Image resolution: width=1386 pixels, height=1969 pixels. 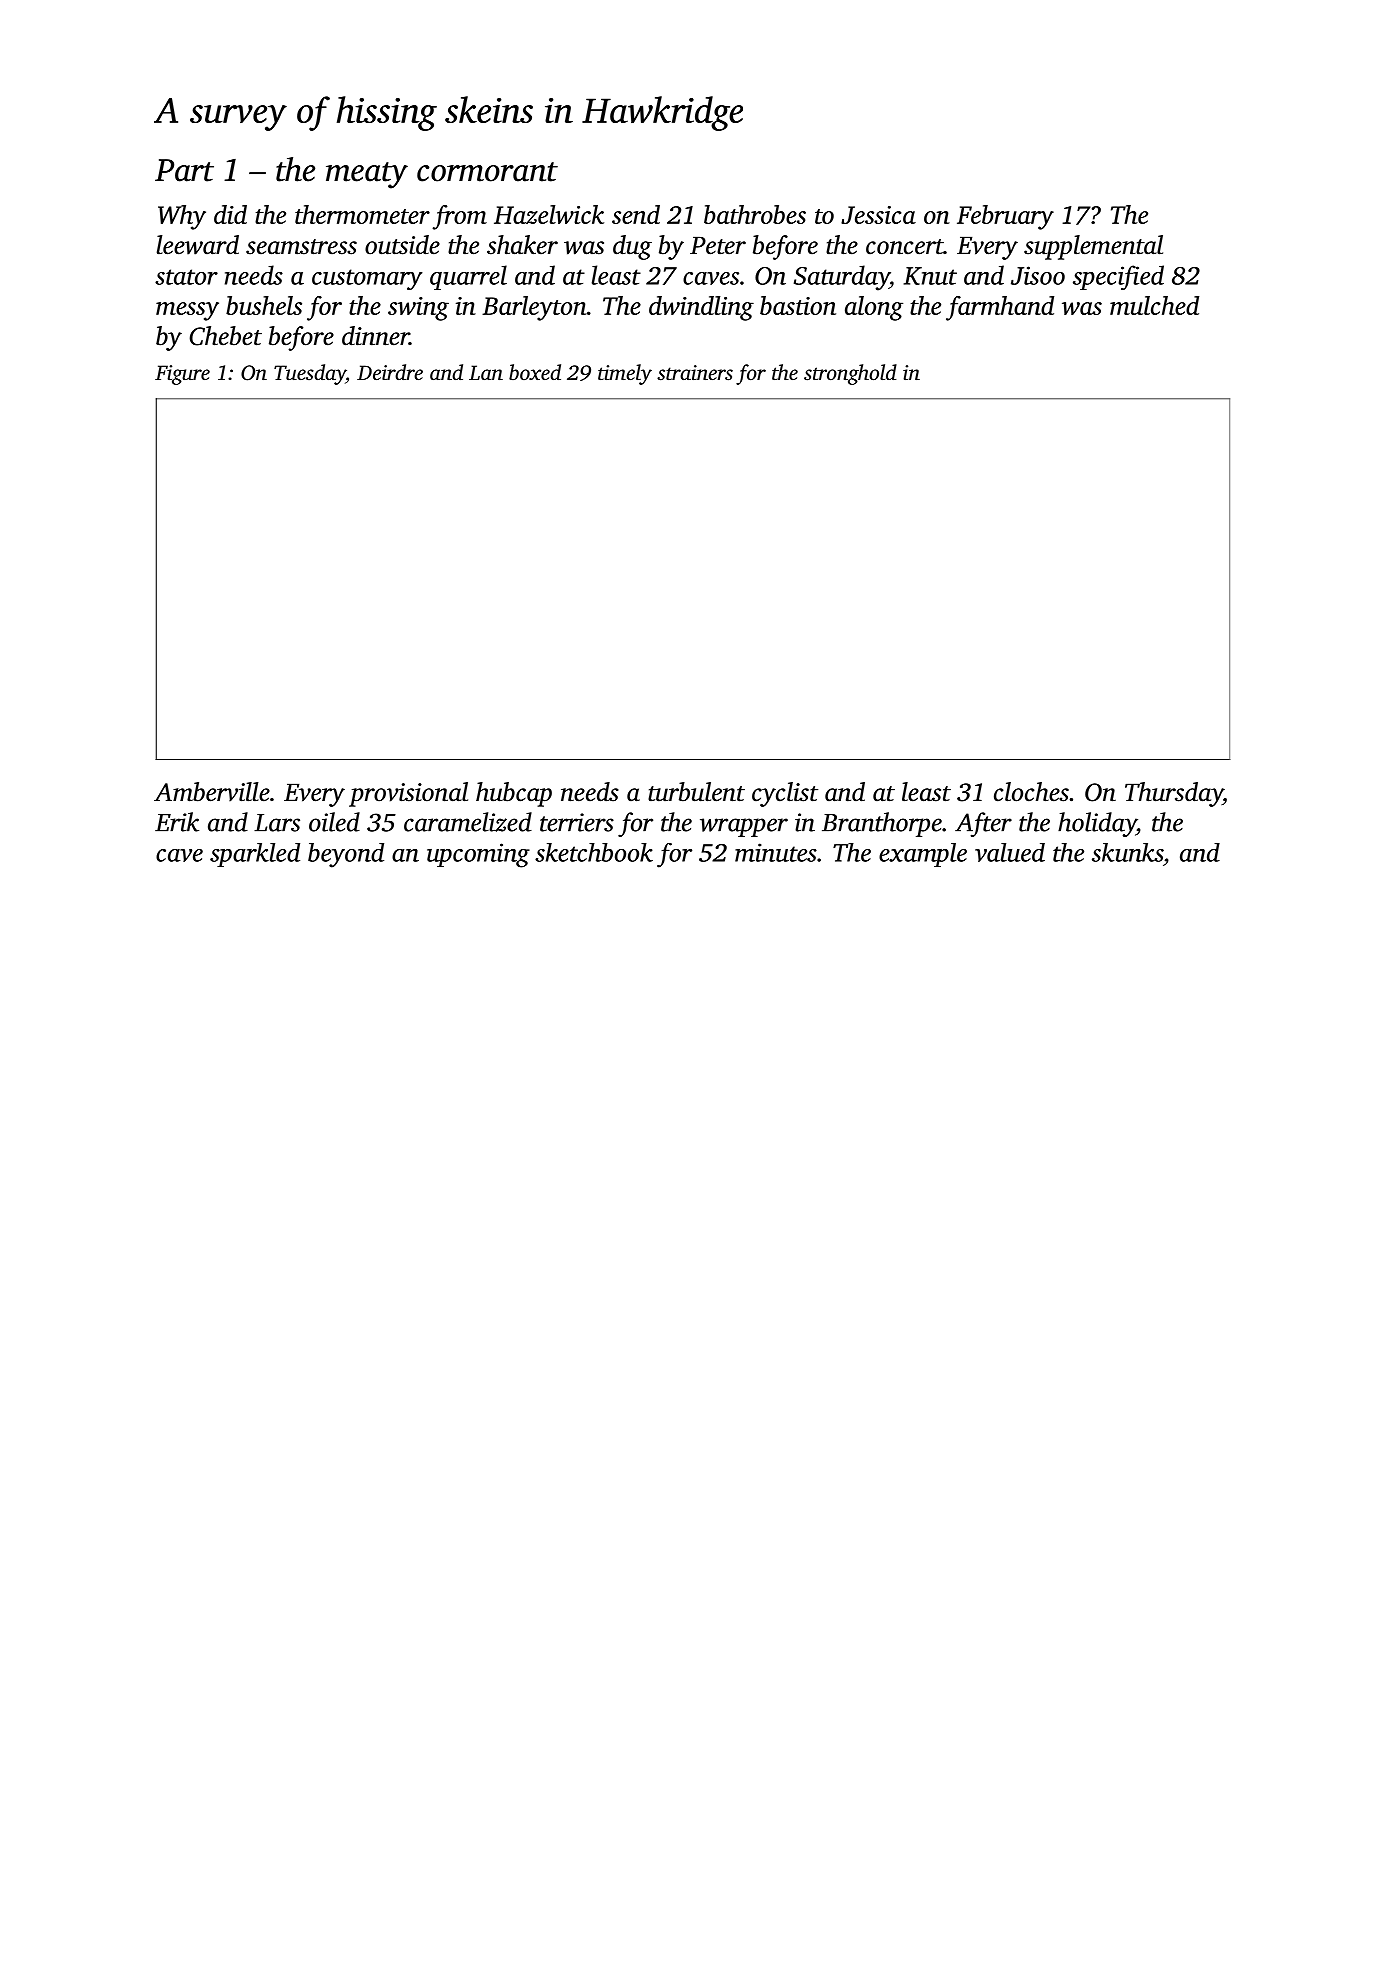 What do you see at coordinates (408, 794) in the screenshot?
I see `provisional` at bounding box center [408, 794].
